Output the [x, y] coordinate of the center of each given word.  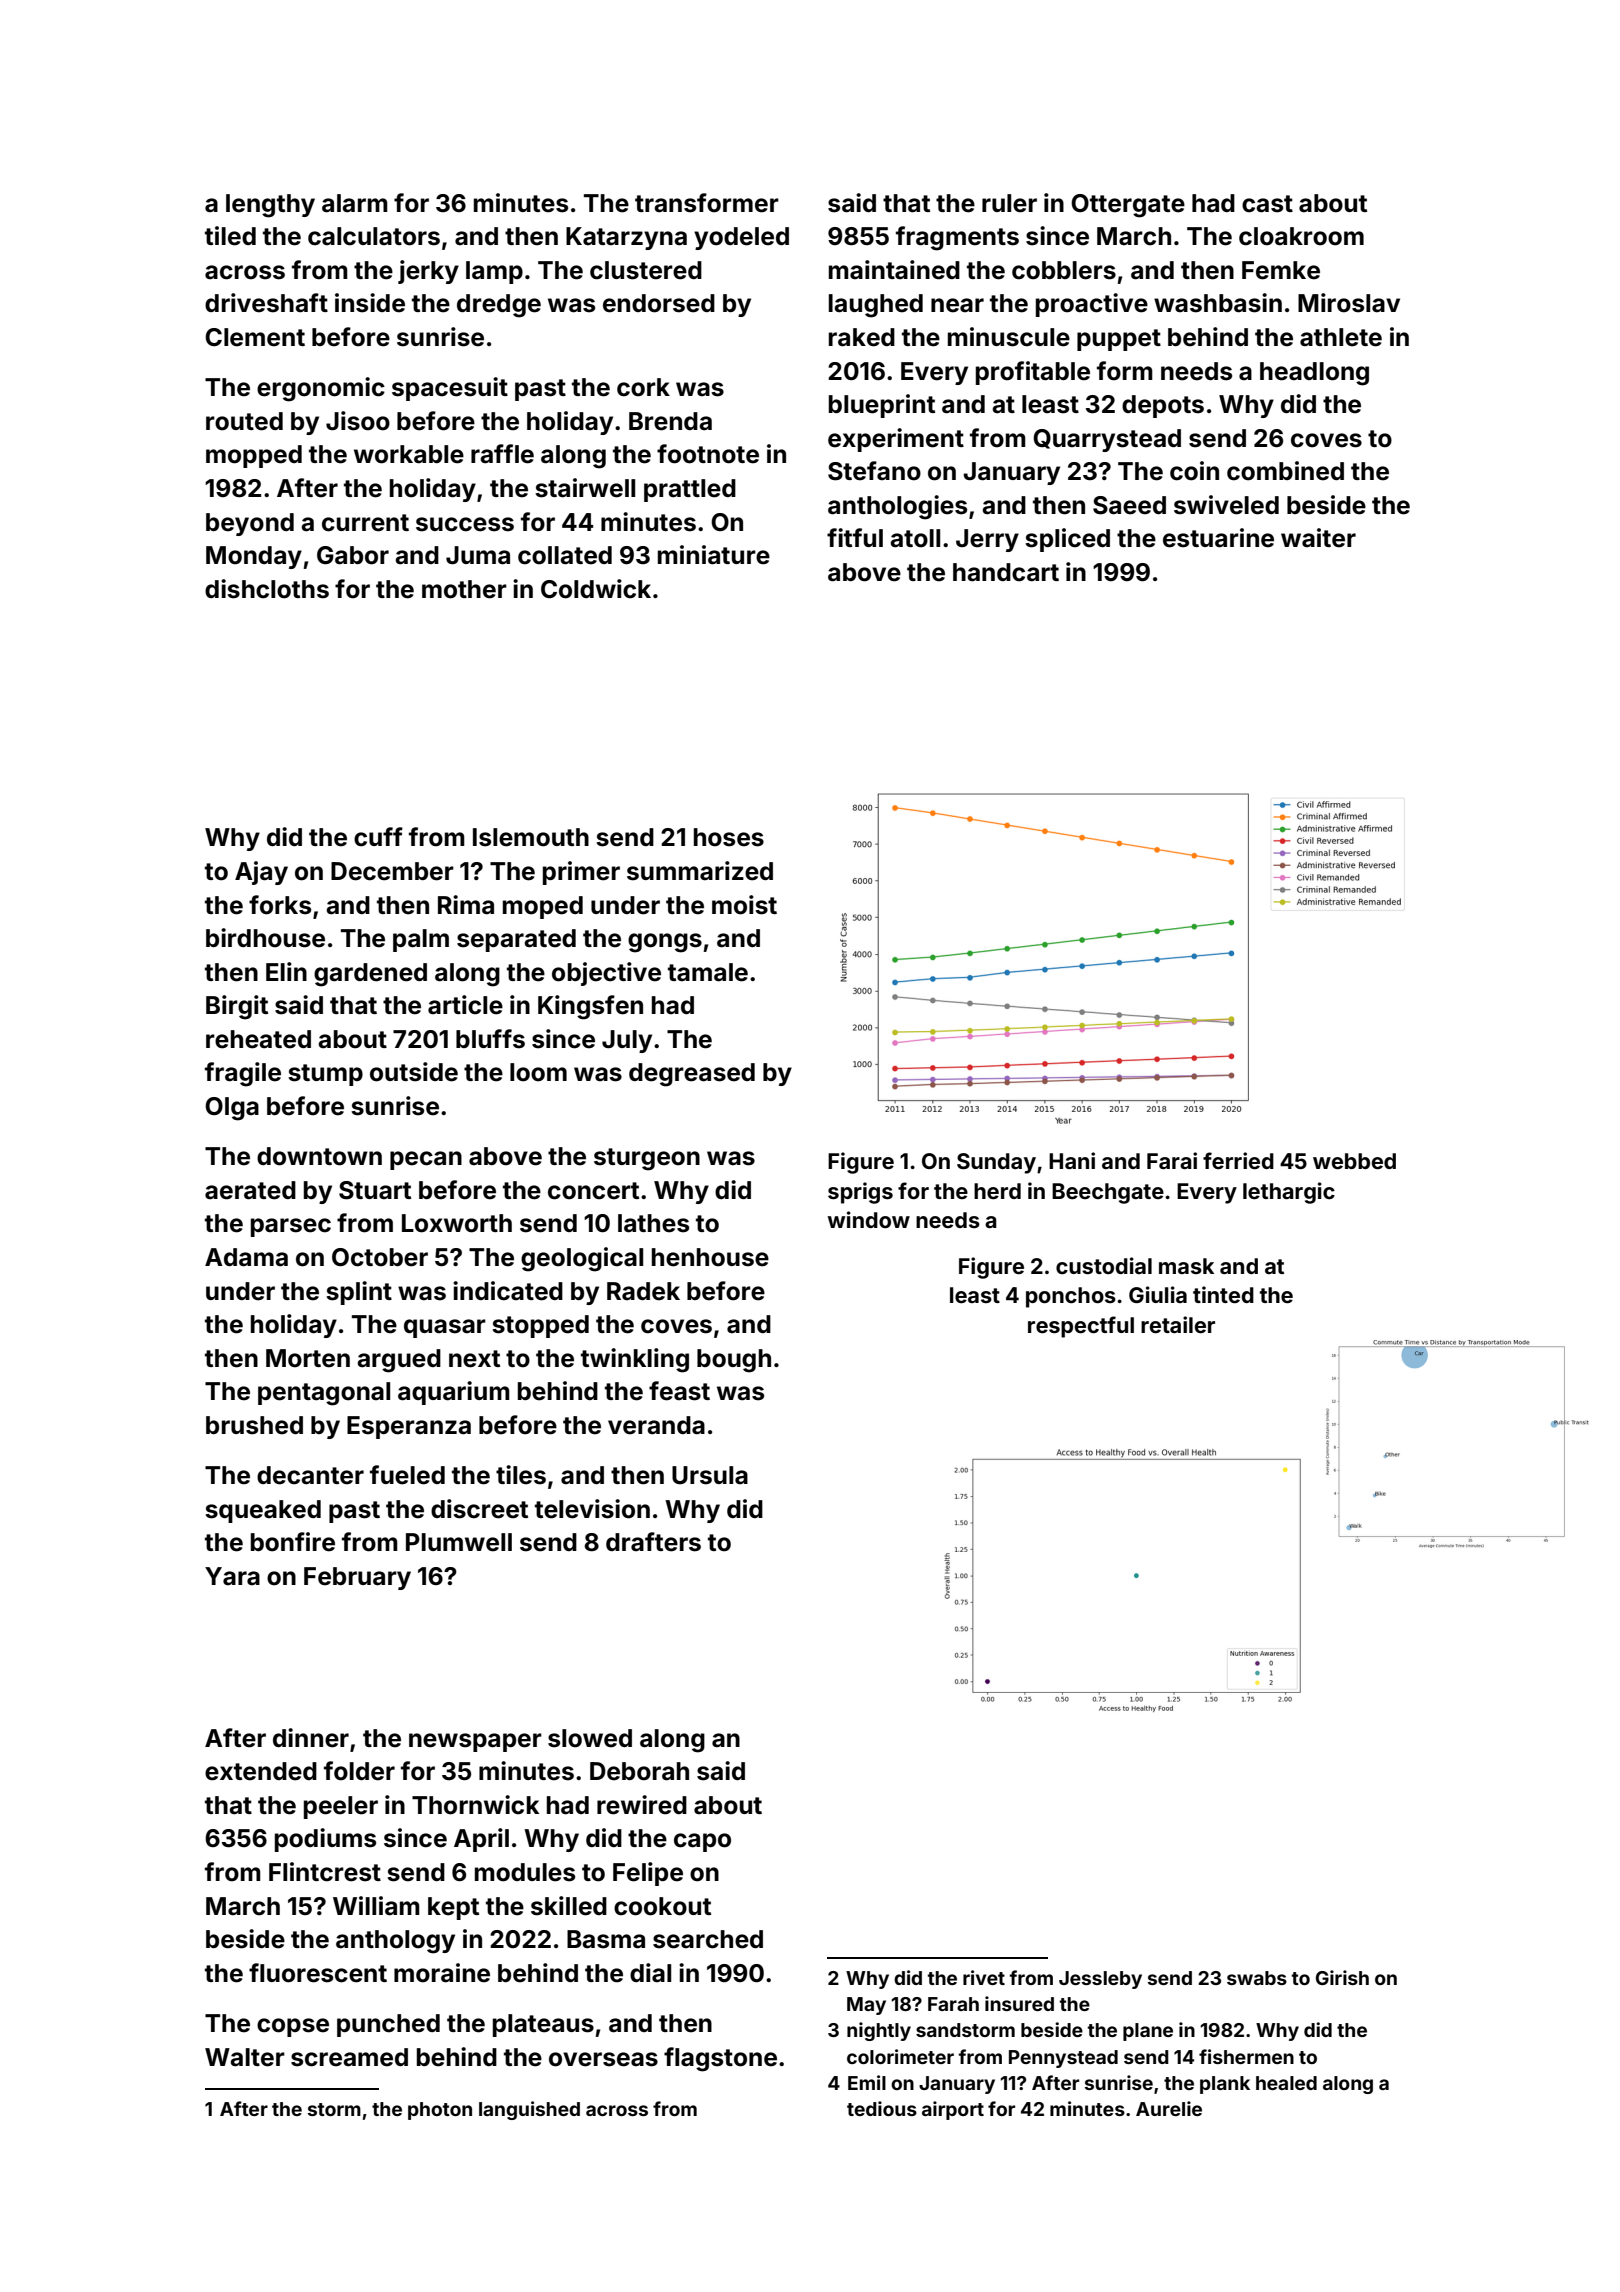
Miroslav [1349, 303]
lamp [494, 272]
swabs [1257, 1978]
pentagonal [324, 1394]
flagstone [720, 2059]
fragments [957, 238]
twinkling [635, 1360]
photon [440, 2111]
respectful [1081, 1327]
